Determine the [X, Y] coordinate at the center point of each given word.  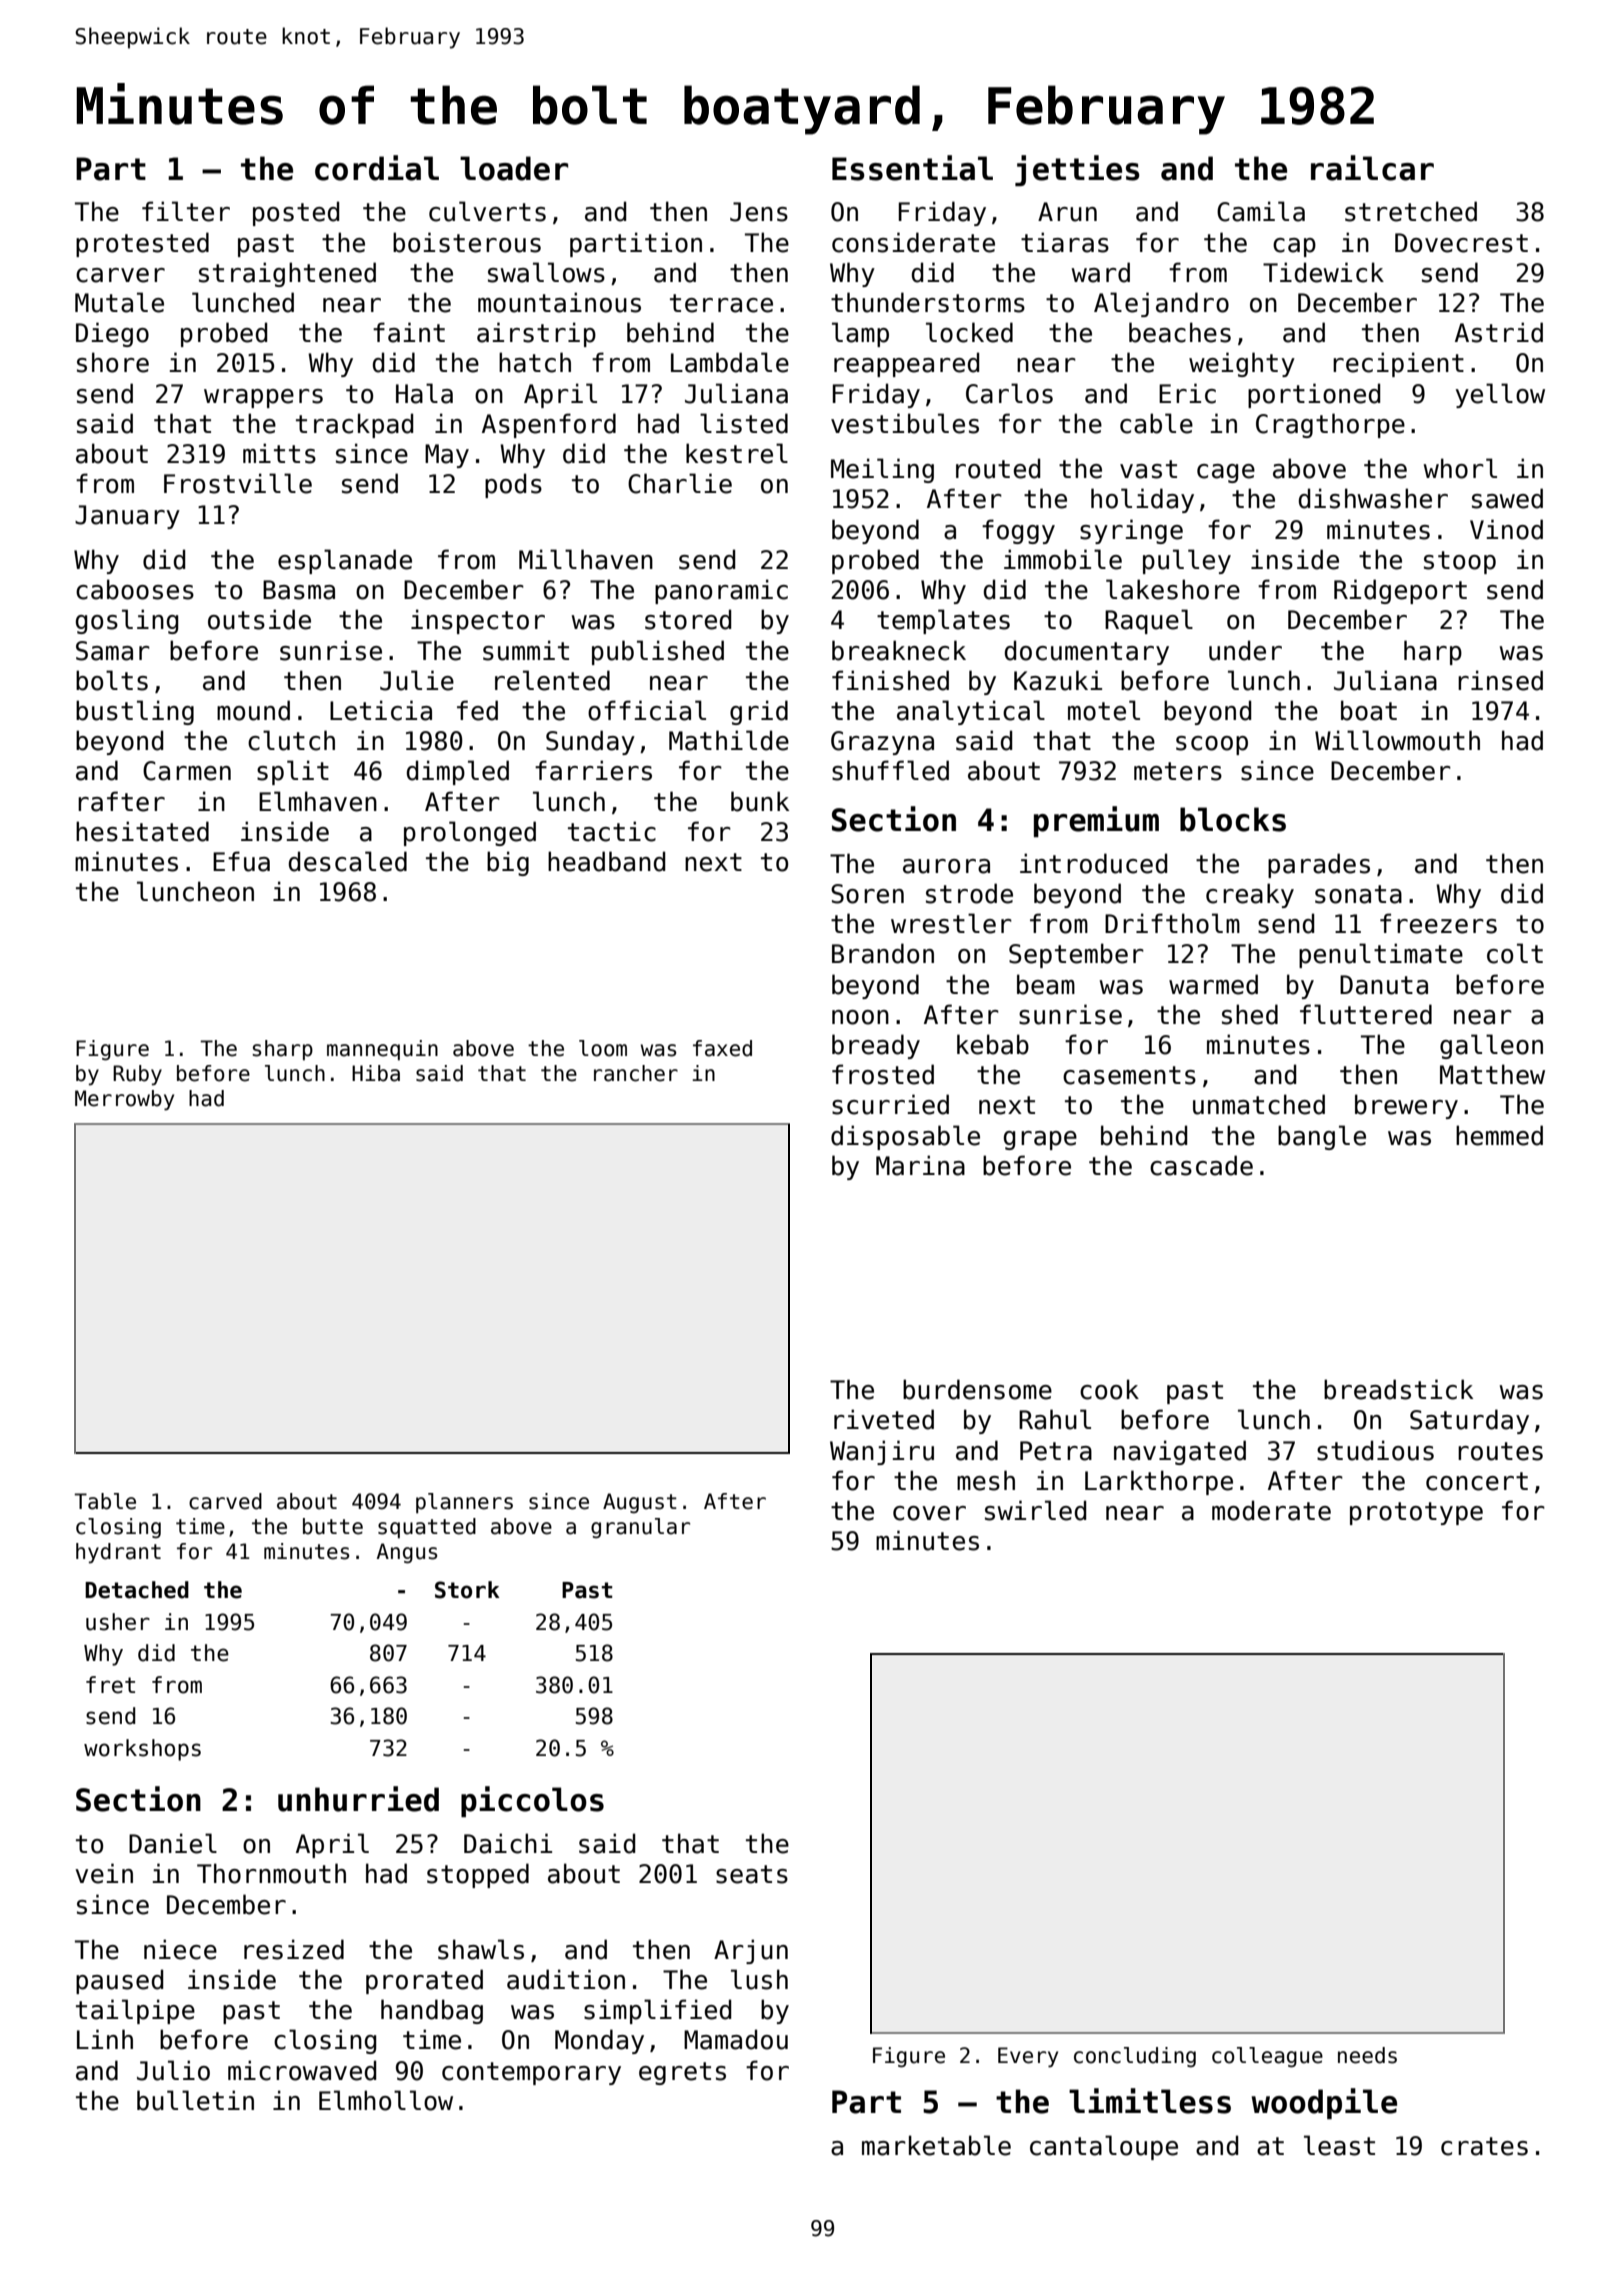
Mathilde [729, 740]
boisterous [467, 242]
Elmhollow [386, 2100]
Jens [759, 212]
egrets [682, 2073]
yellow [1500, 395]
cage [1226, 473]
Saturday [1469, 1421]
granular [640, 1528]
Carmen [187, 771]
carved [225, 1501]
